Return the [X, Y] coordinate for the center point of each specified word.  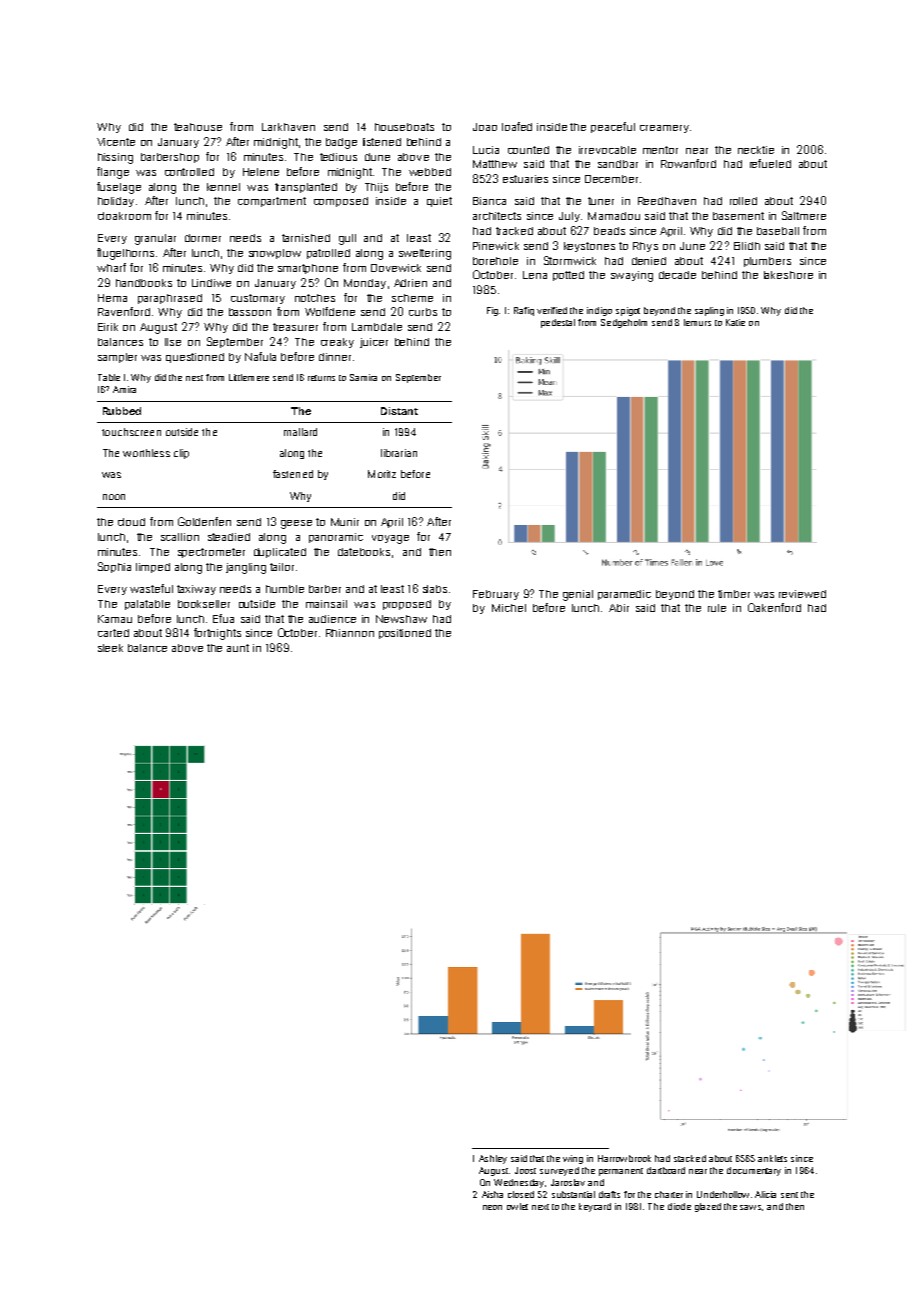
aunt [238, 648]
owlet [517, 1206]
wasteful [151, 588]
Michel [509, 608]
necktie [756, 150]
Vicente [116, 142]
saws [750, 1207]
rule [717, 608]
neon [492, 1207]
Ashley [493, 1159]
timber [734, 594]
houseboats [404, 127]
